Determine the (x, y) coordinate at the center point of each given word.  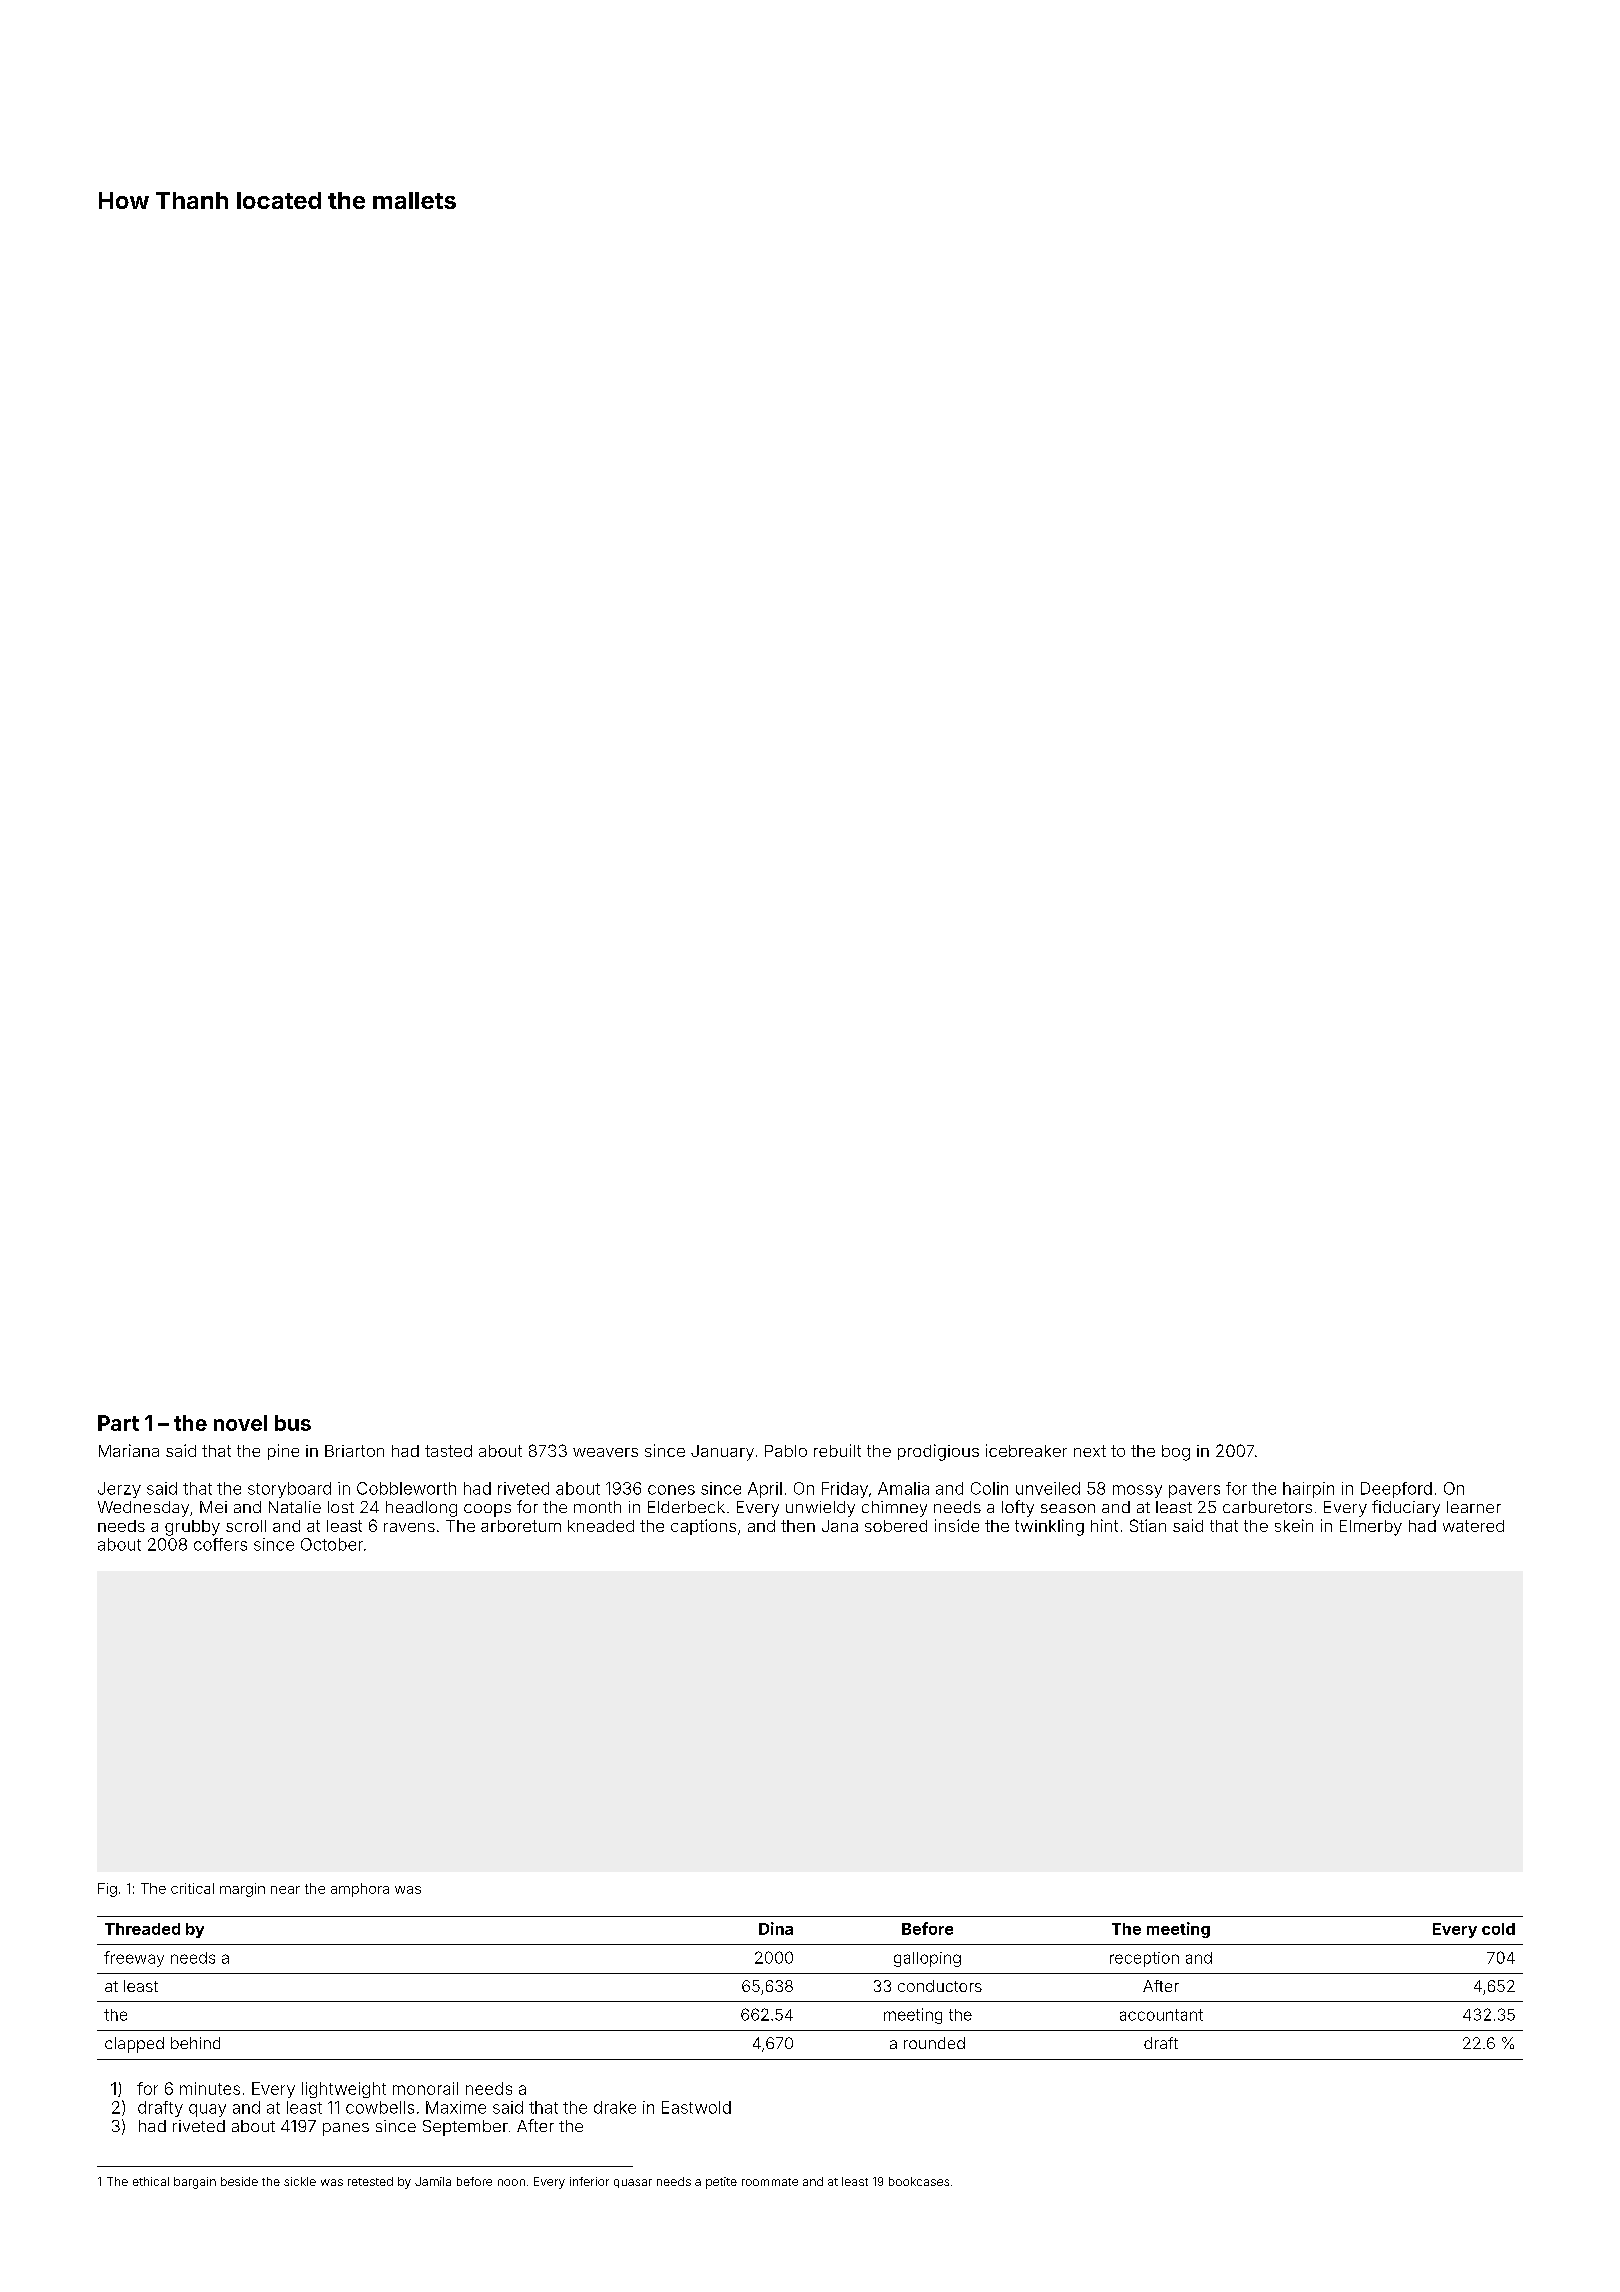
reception (1144, 1959)
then (798, 1526)
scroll (246, 1526)
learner (1474, 1507)
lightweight (344, 2090)
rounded (934, 2043)
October (332, 1544)
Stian (1148, 1525)
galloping (927, 1959)
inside (957, 1525)
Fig (107, 1890)
